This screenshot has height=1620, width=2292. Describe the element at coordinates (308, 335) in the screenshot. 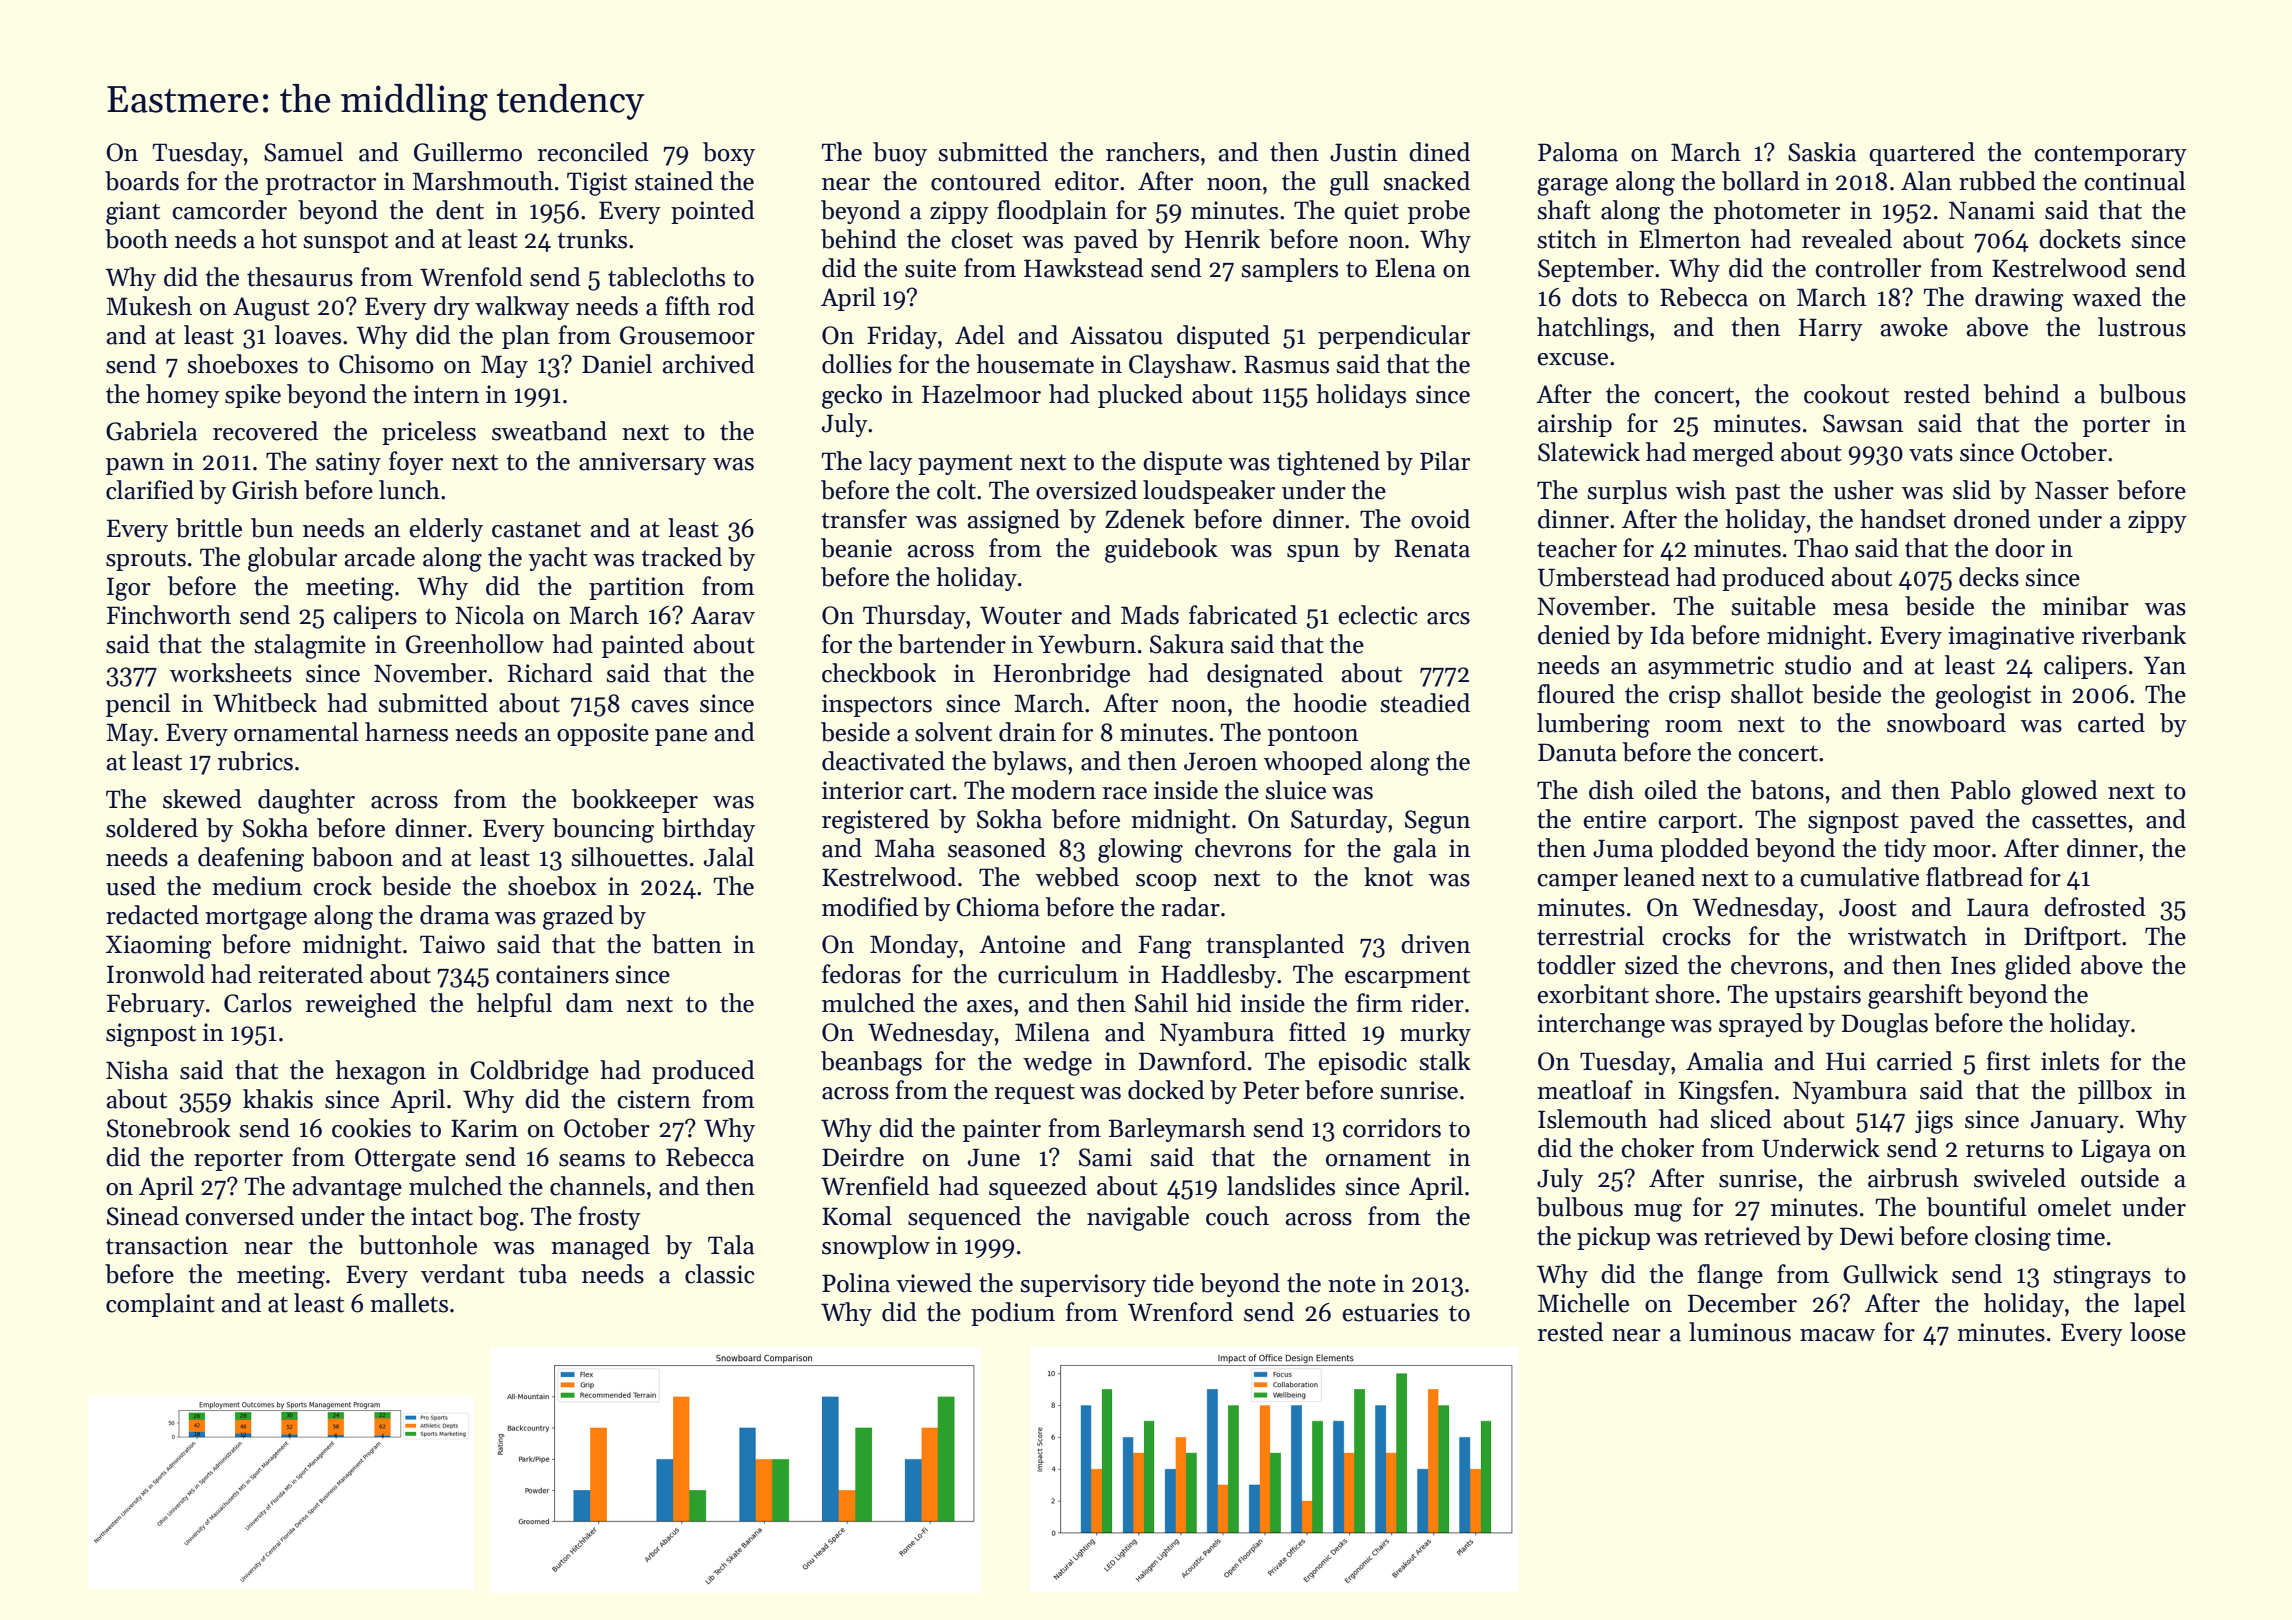

I see `loaves` at that location.
